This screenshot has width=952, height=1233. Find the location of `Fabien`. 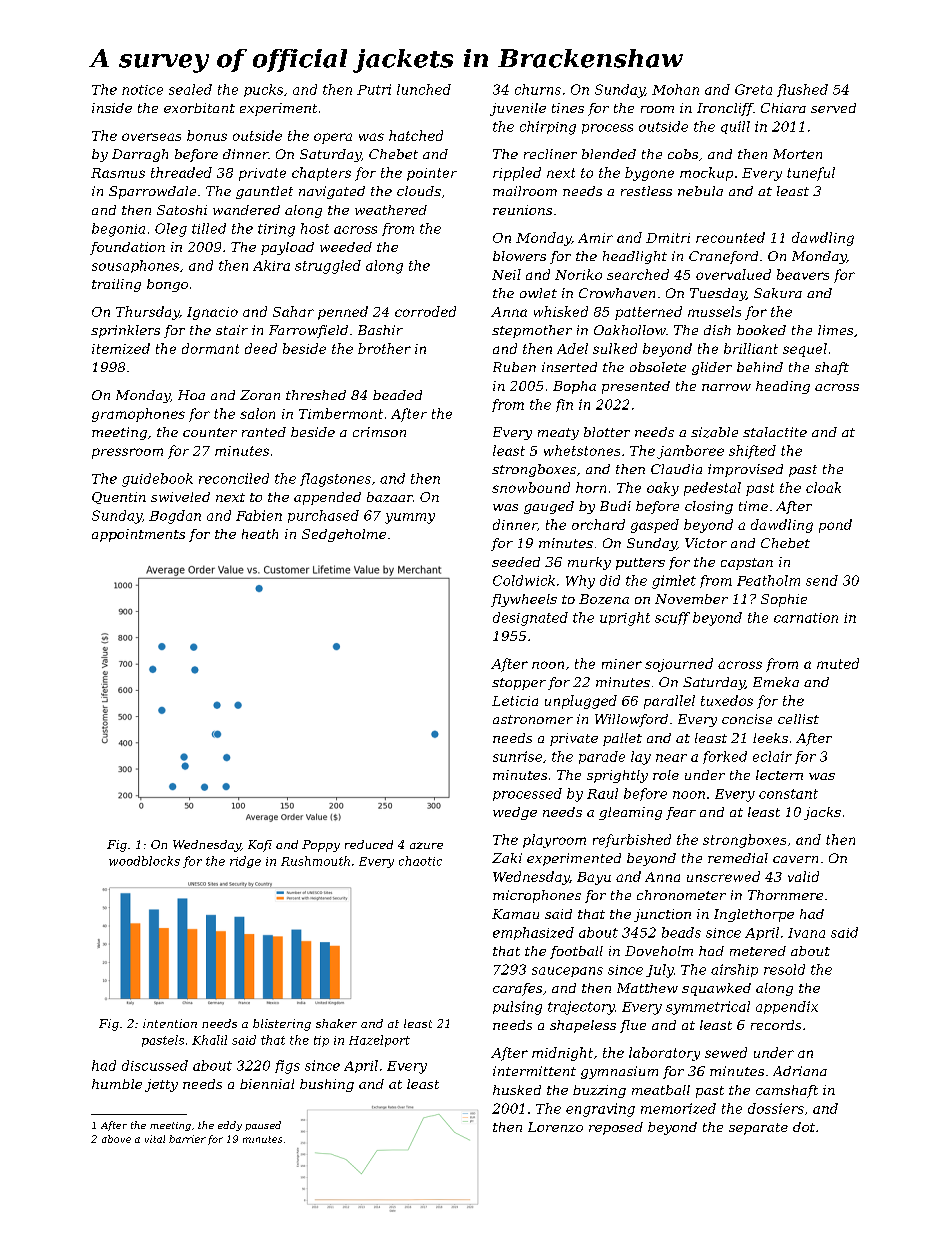

Fabien is located at coordinates (259, 515).
